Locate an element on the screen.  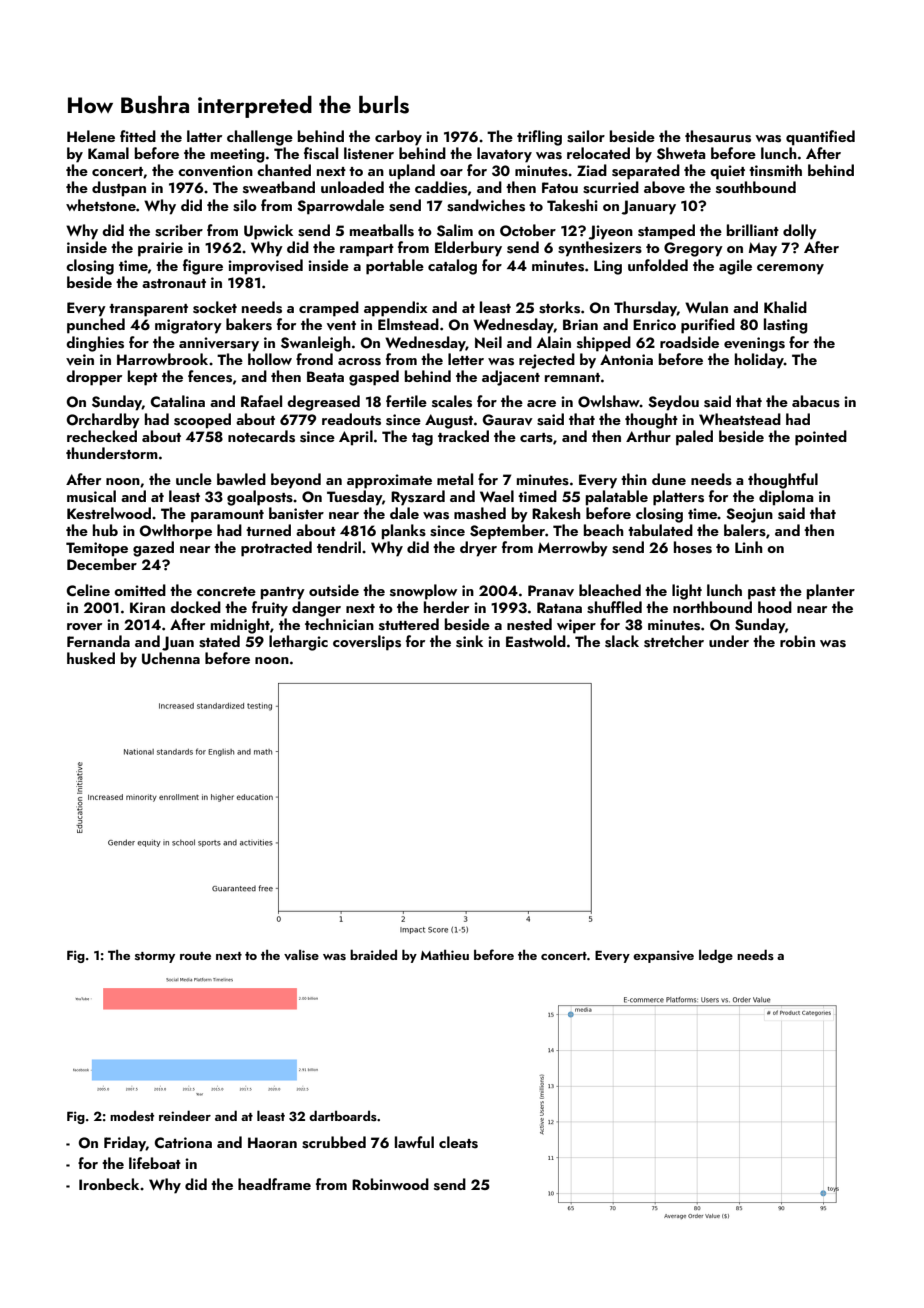
Gaurav is located at coordinates (508, 420).
